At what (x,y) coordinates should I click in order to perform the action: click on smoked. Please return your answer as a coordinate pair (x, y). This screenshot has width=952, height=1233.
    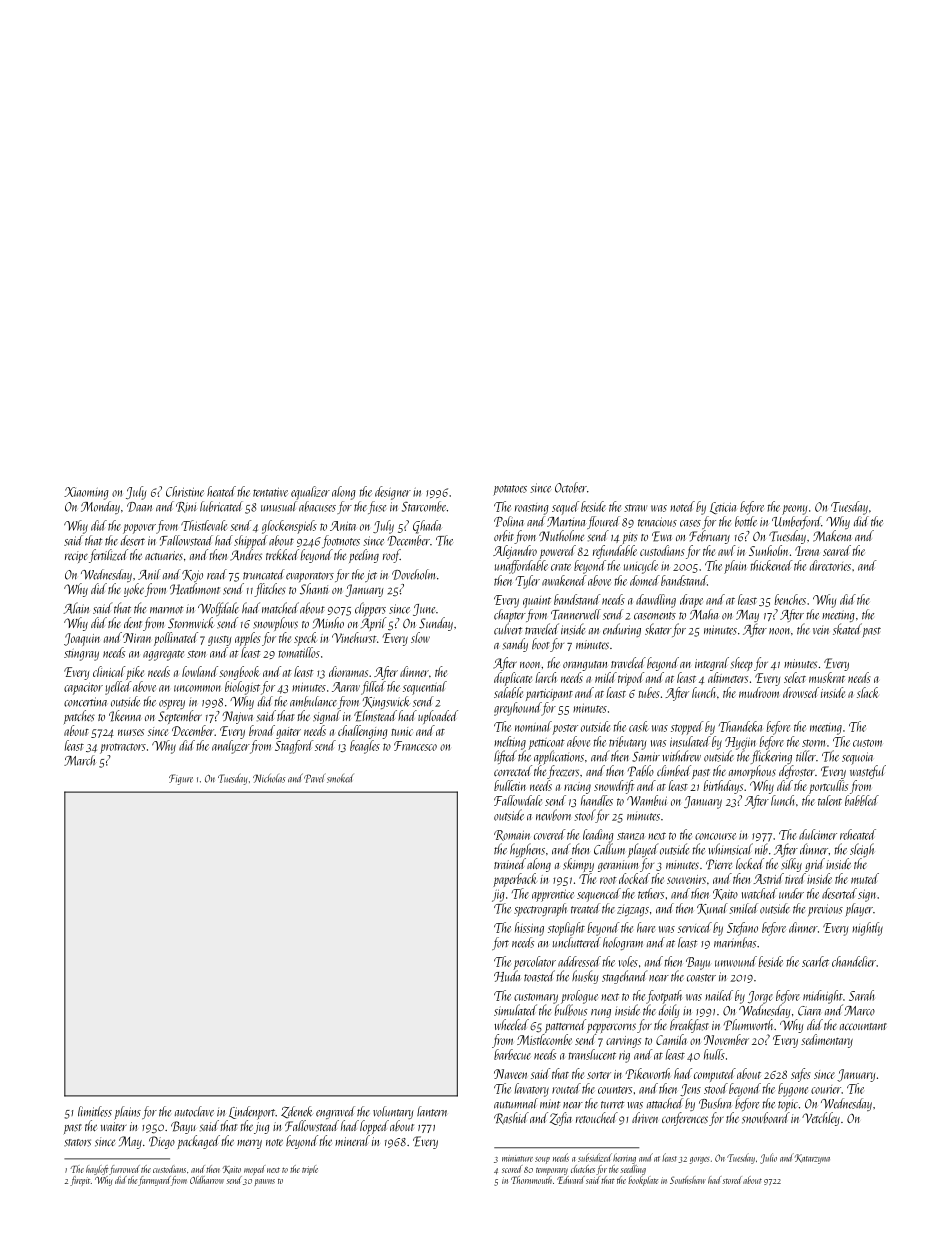
    Looking at the image, I should click on (340, 778).
